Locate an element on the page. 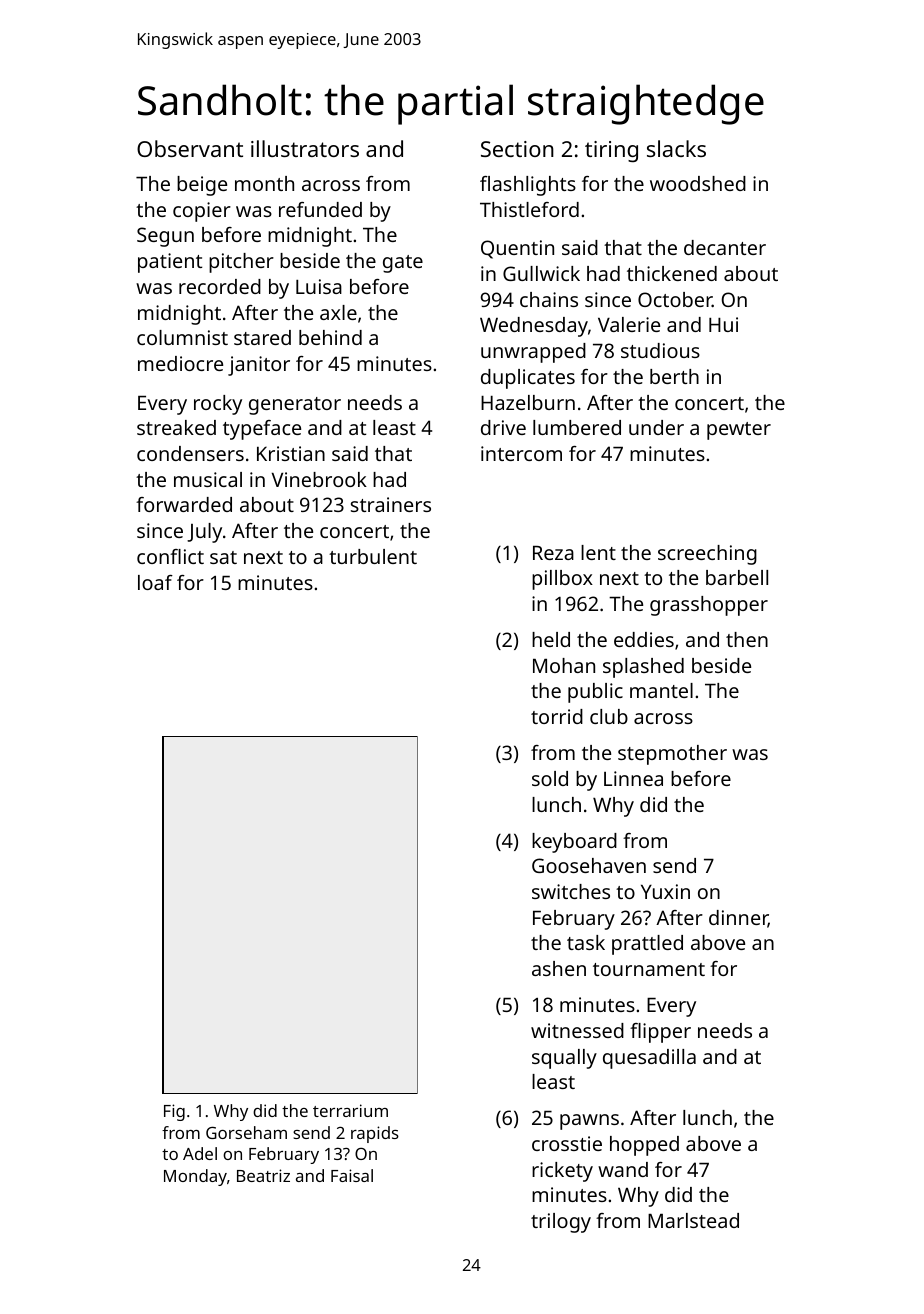 The image size is (924, 1314). task is located at coordinates (586, 942).
